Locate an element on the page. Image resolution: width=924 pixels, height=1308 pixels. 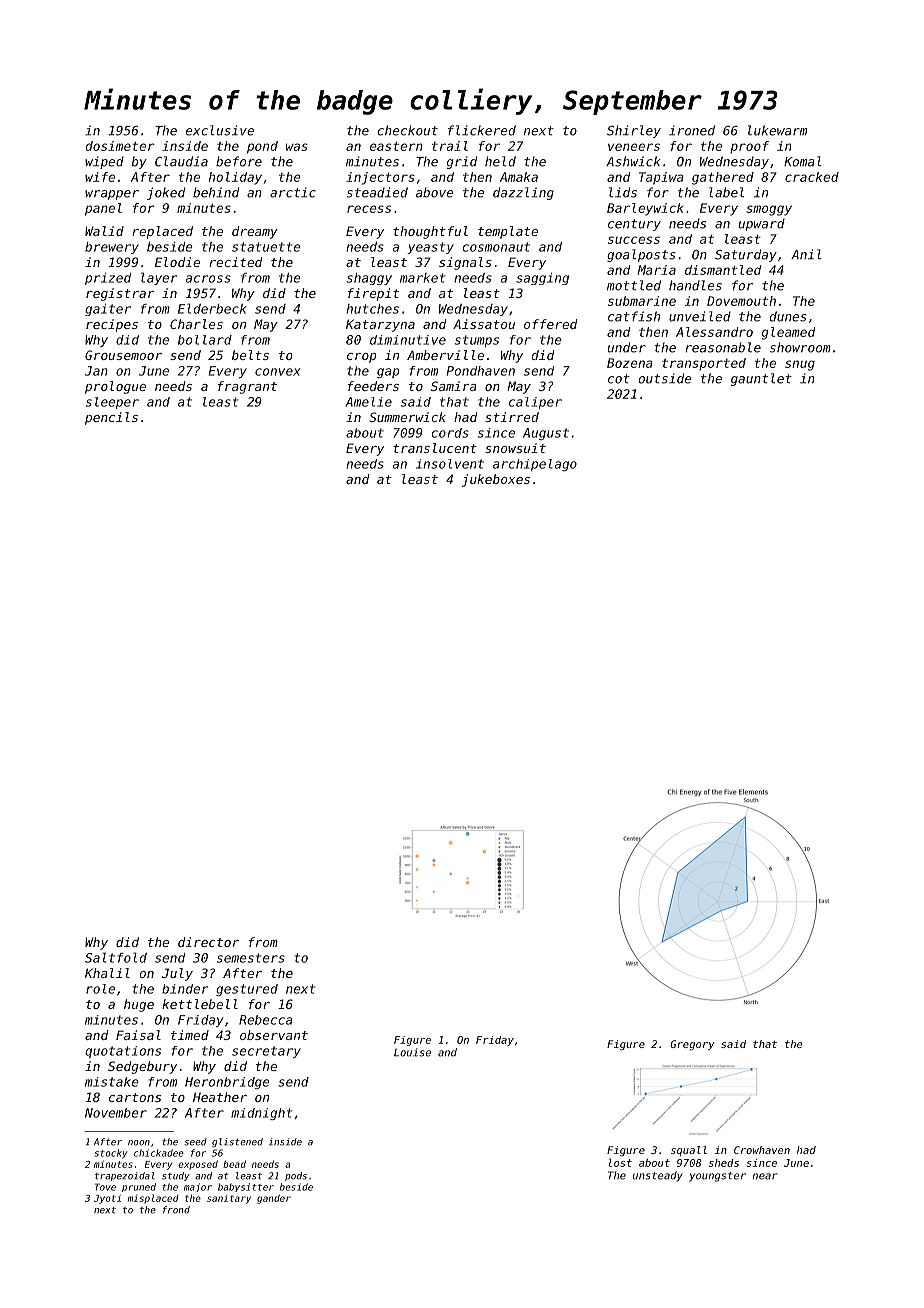
gauntlet is located at coordinates (761, 379).
